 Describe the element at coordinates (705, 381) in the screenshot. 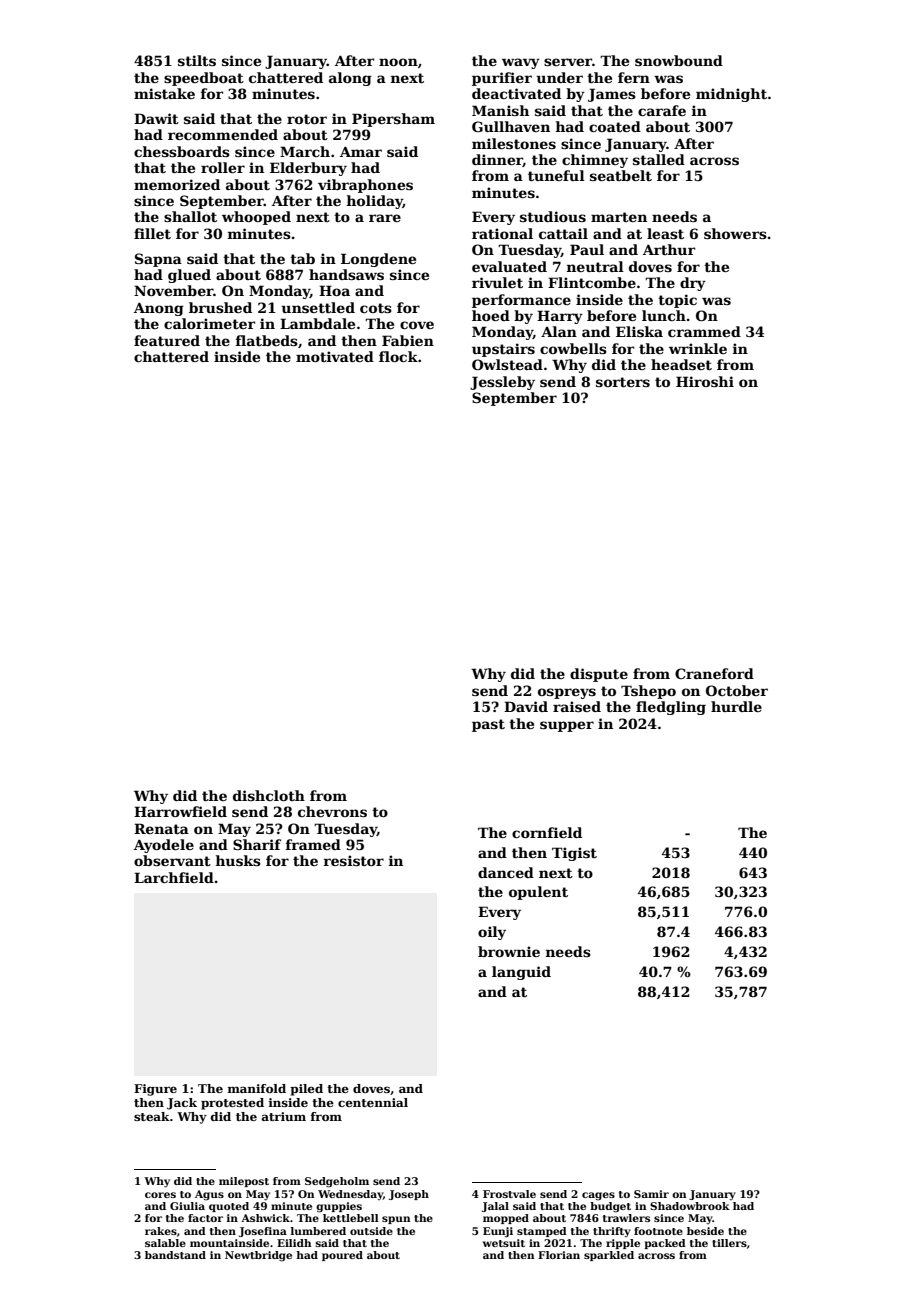

I see `Hiroshi` at that location.
